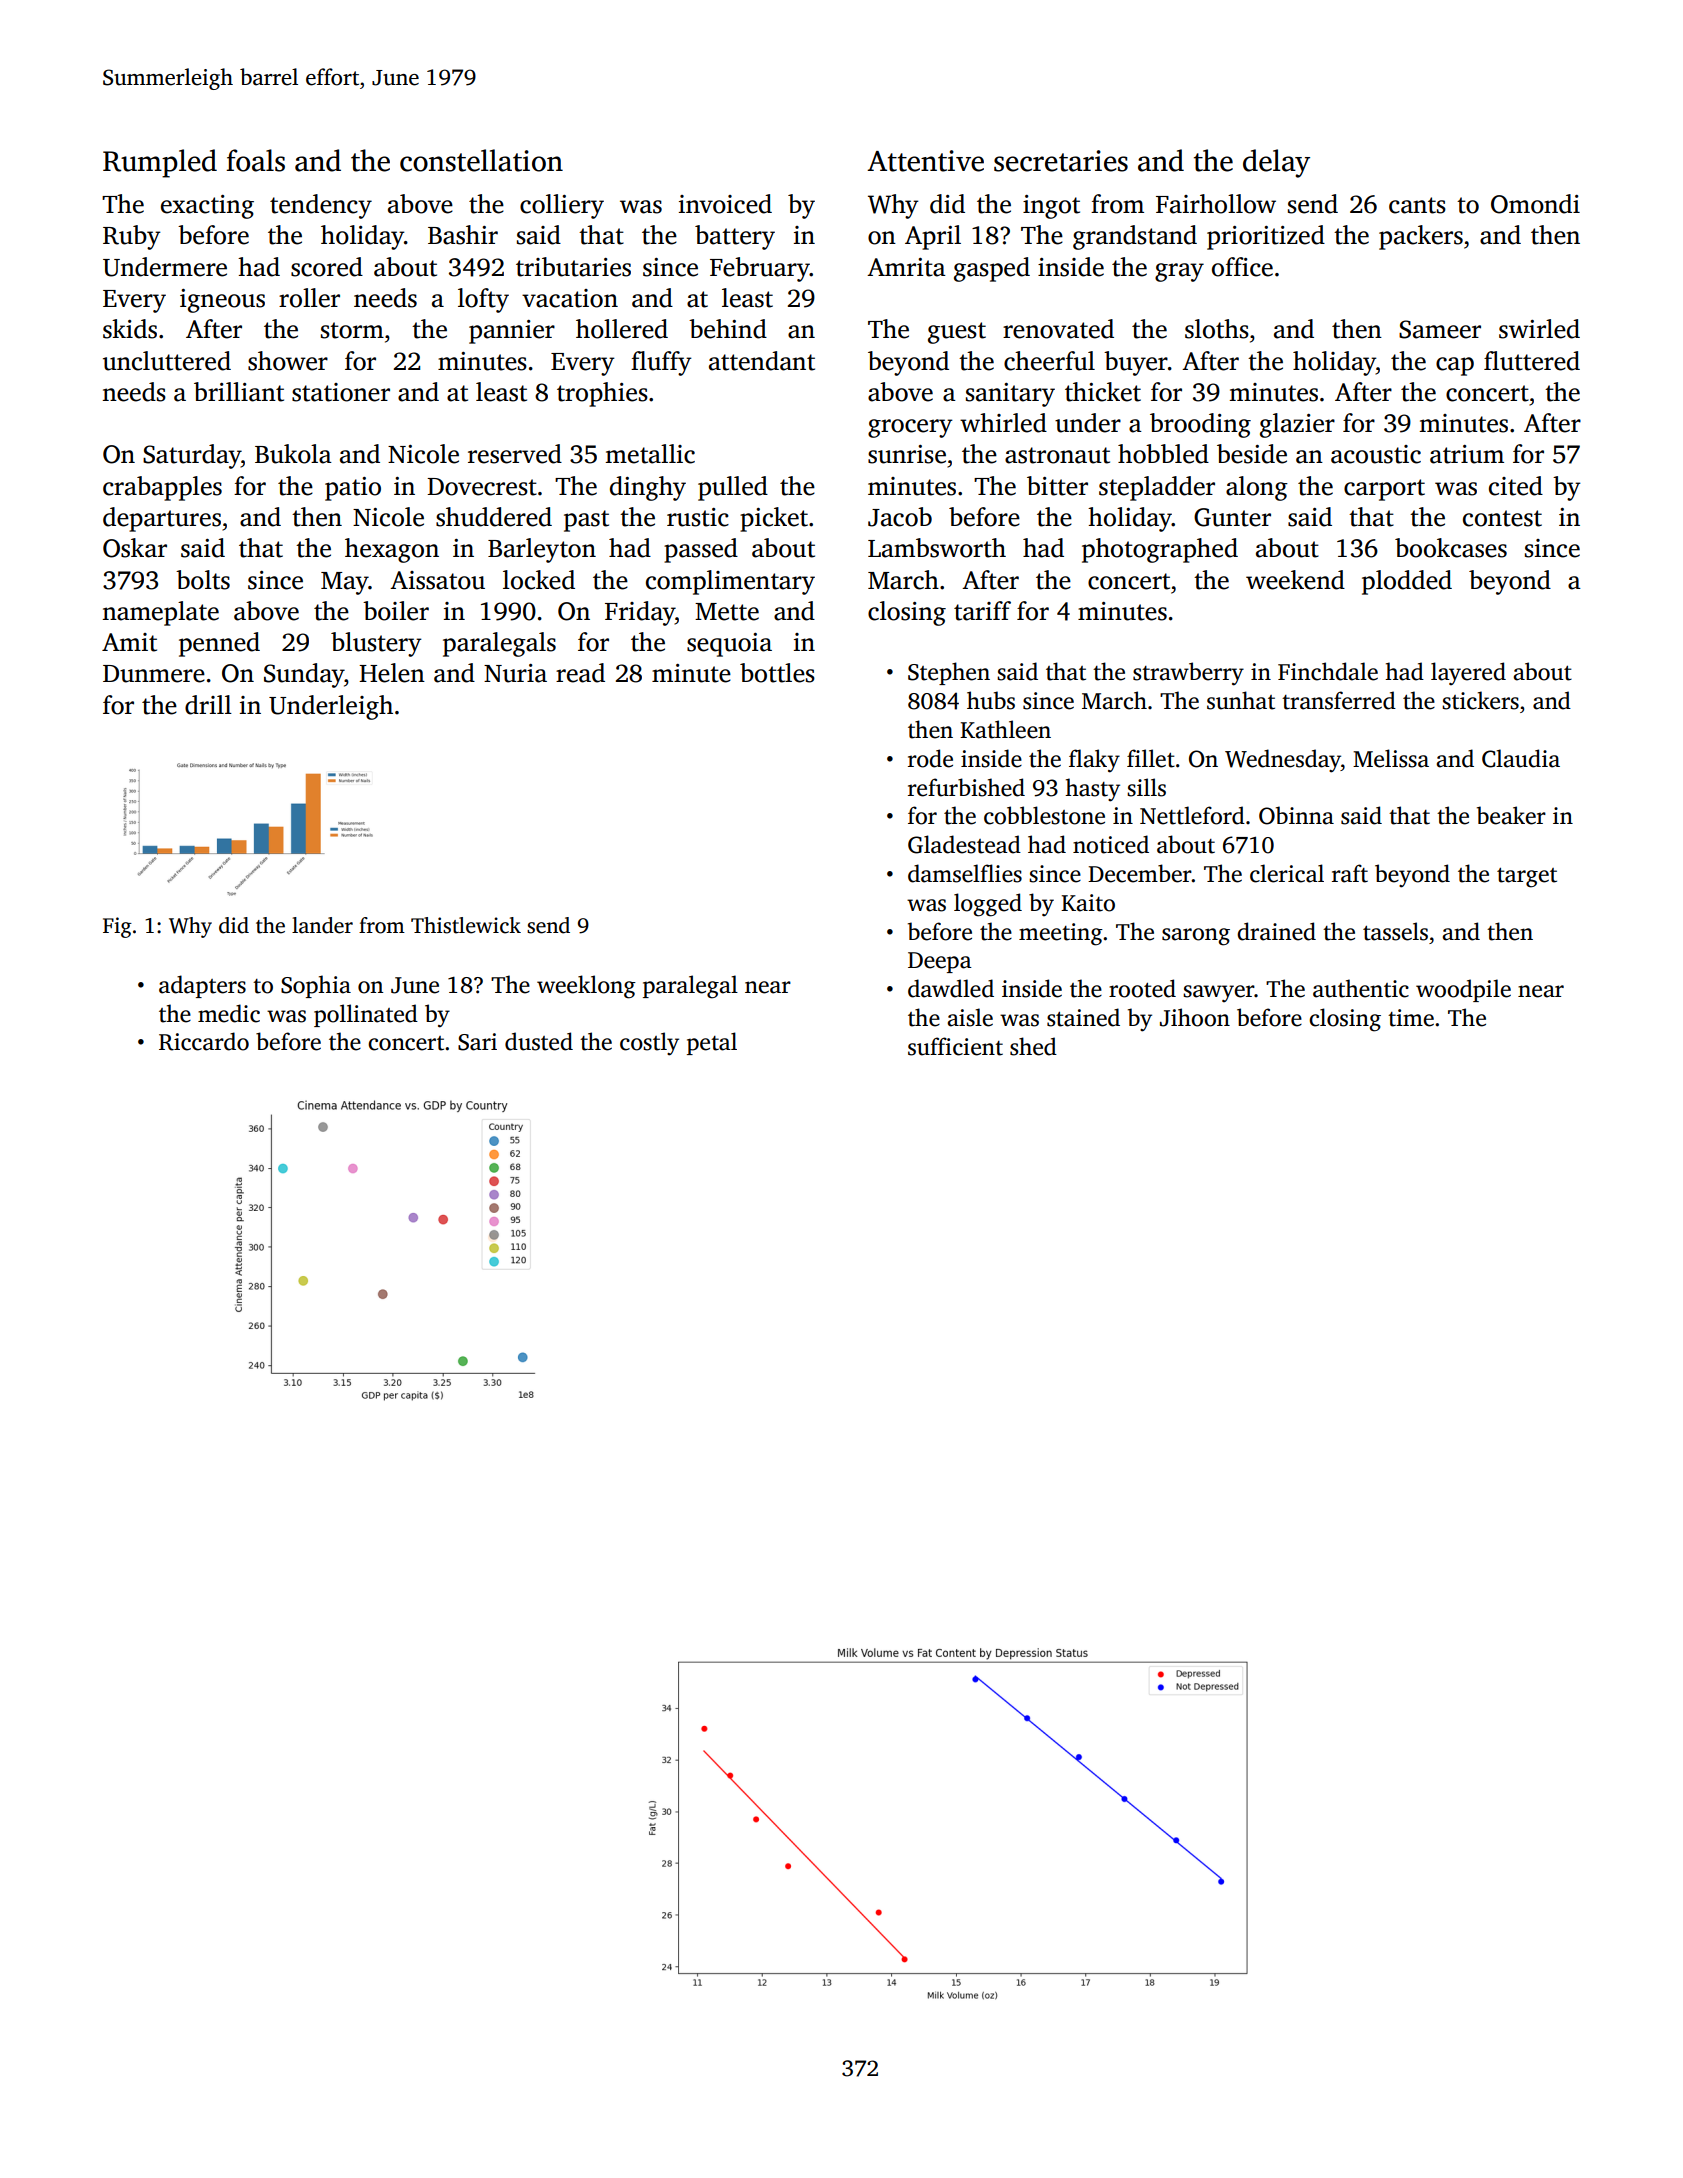 This image has width=1683, height=2178. What do you see at coordinates (925, 161) in the image?
I see `Attentive` at bounding box center [925, 161].
